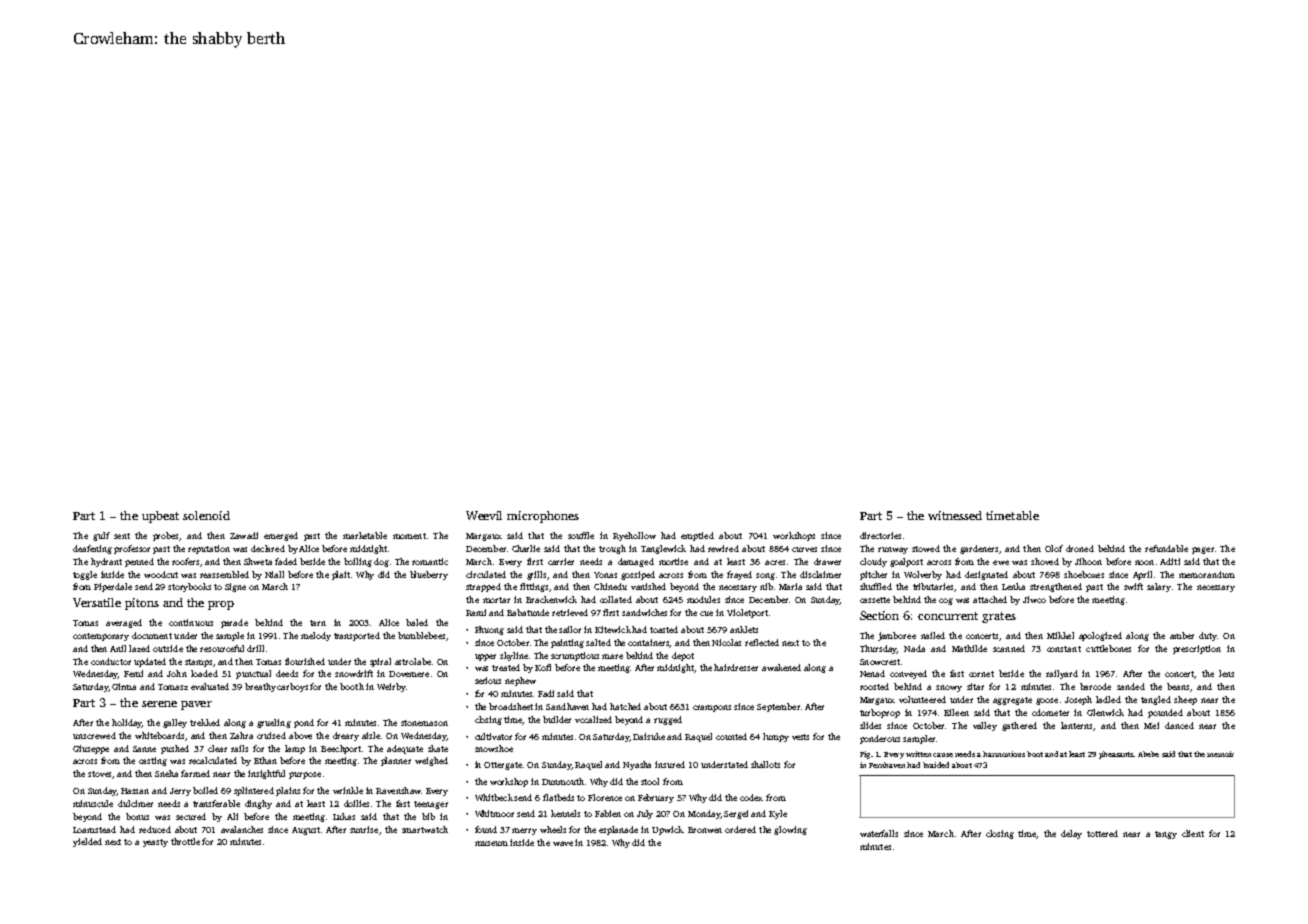  I want to click on wave, so click(563, 843).
